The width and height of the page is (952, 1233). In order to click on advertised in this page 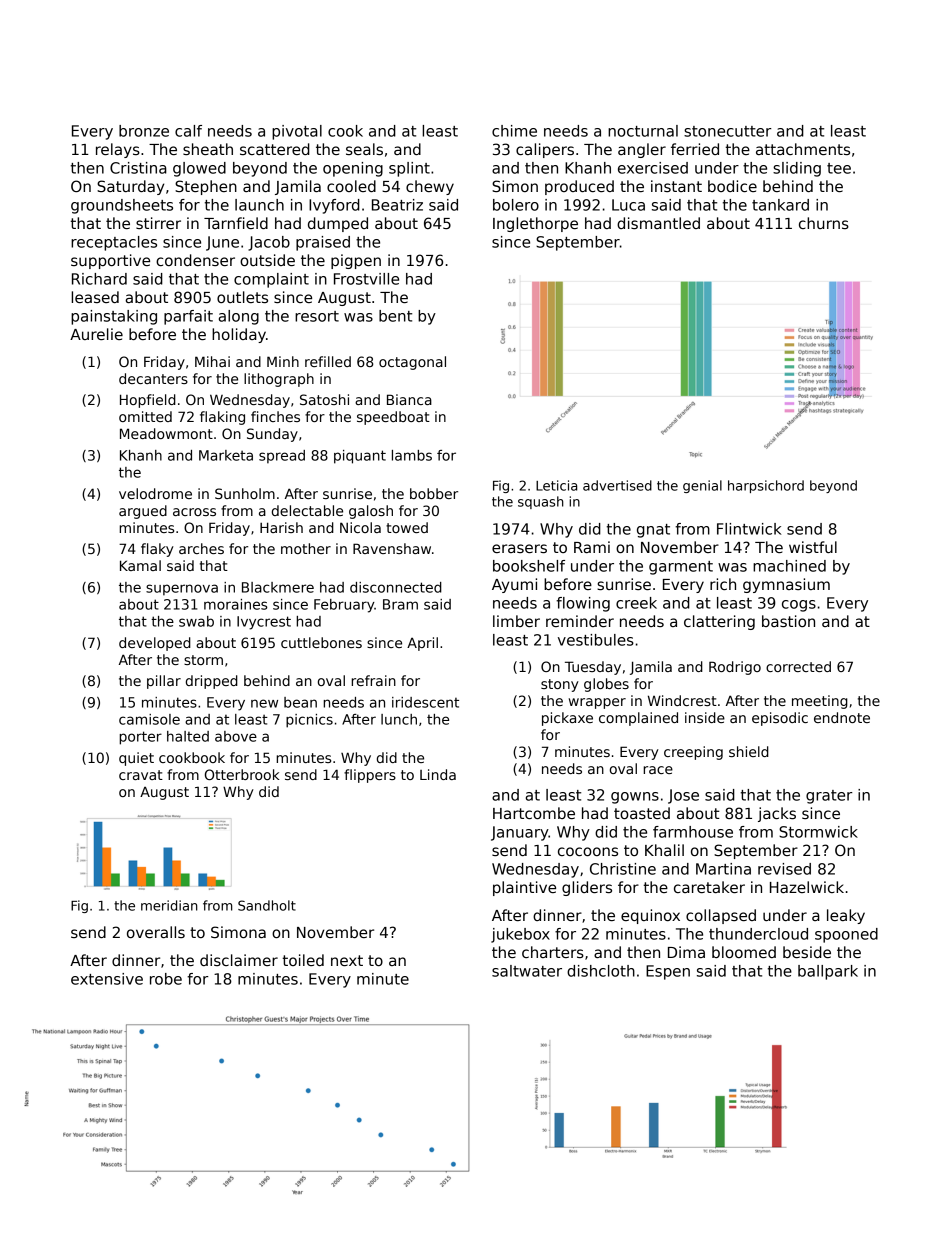, I will do `click(617, 485)`.
